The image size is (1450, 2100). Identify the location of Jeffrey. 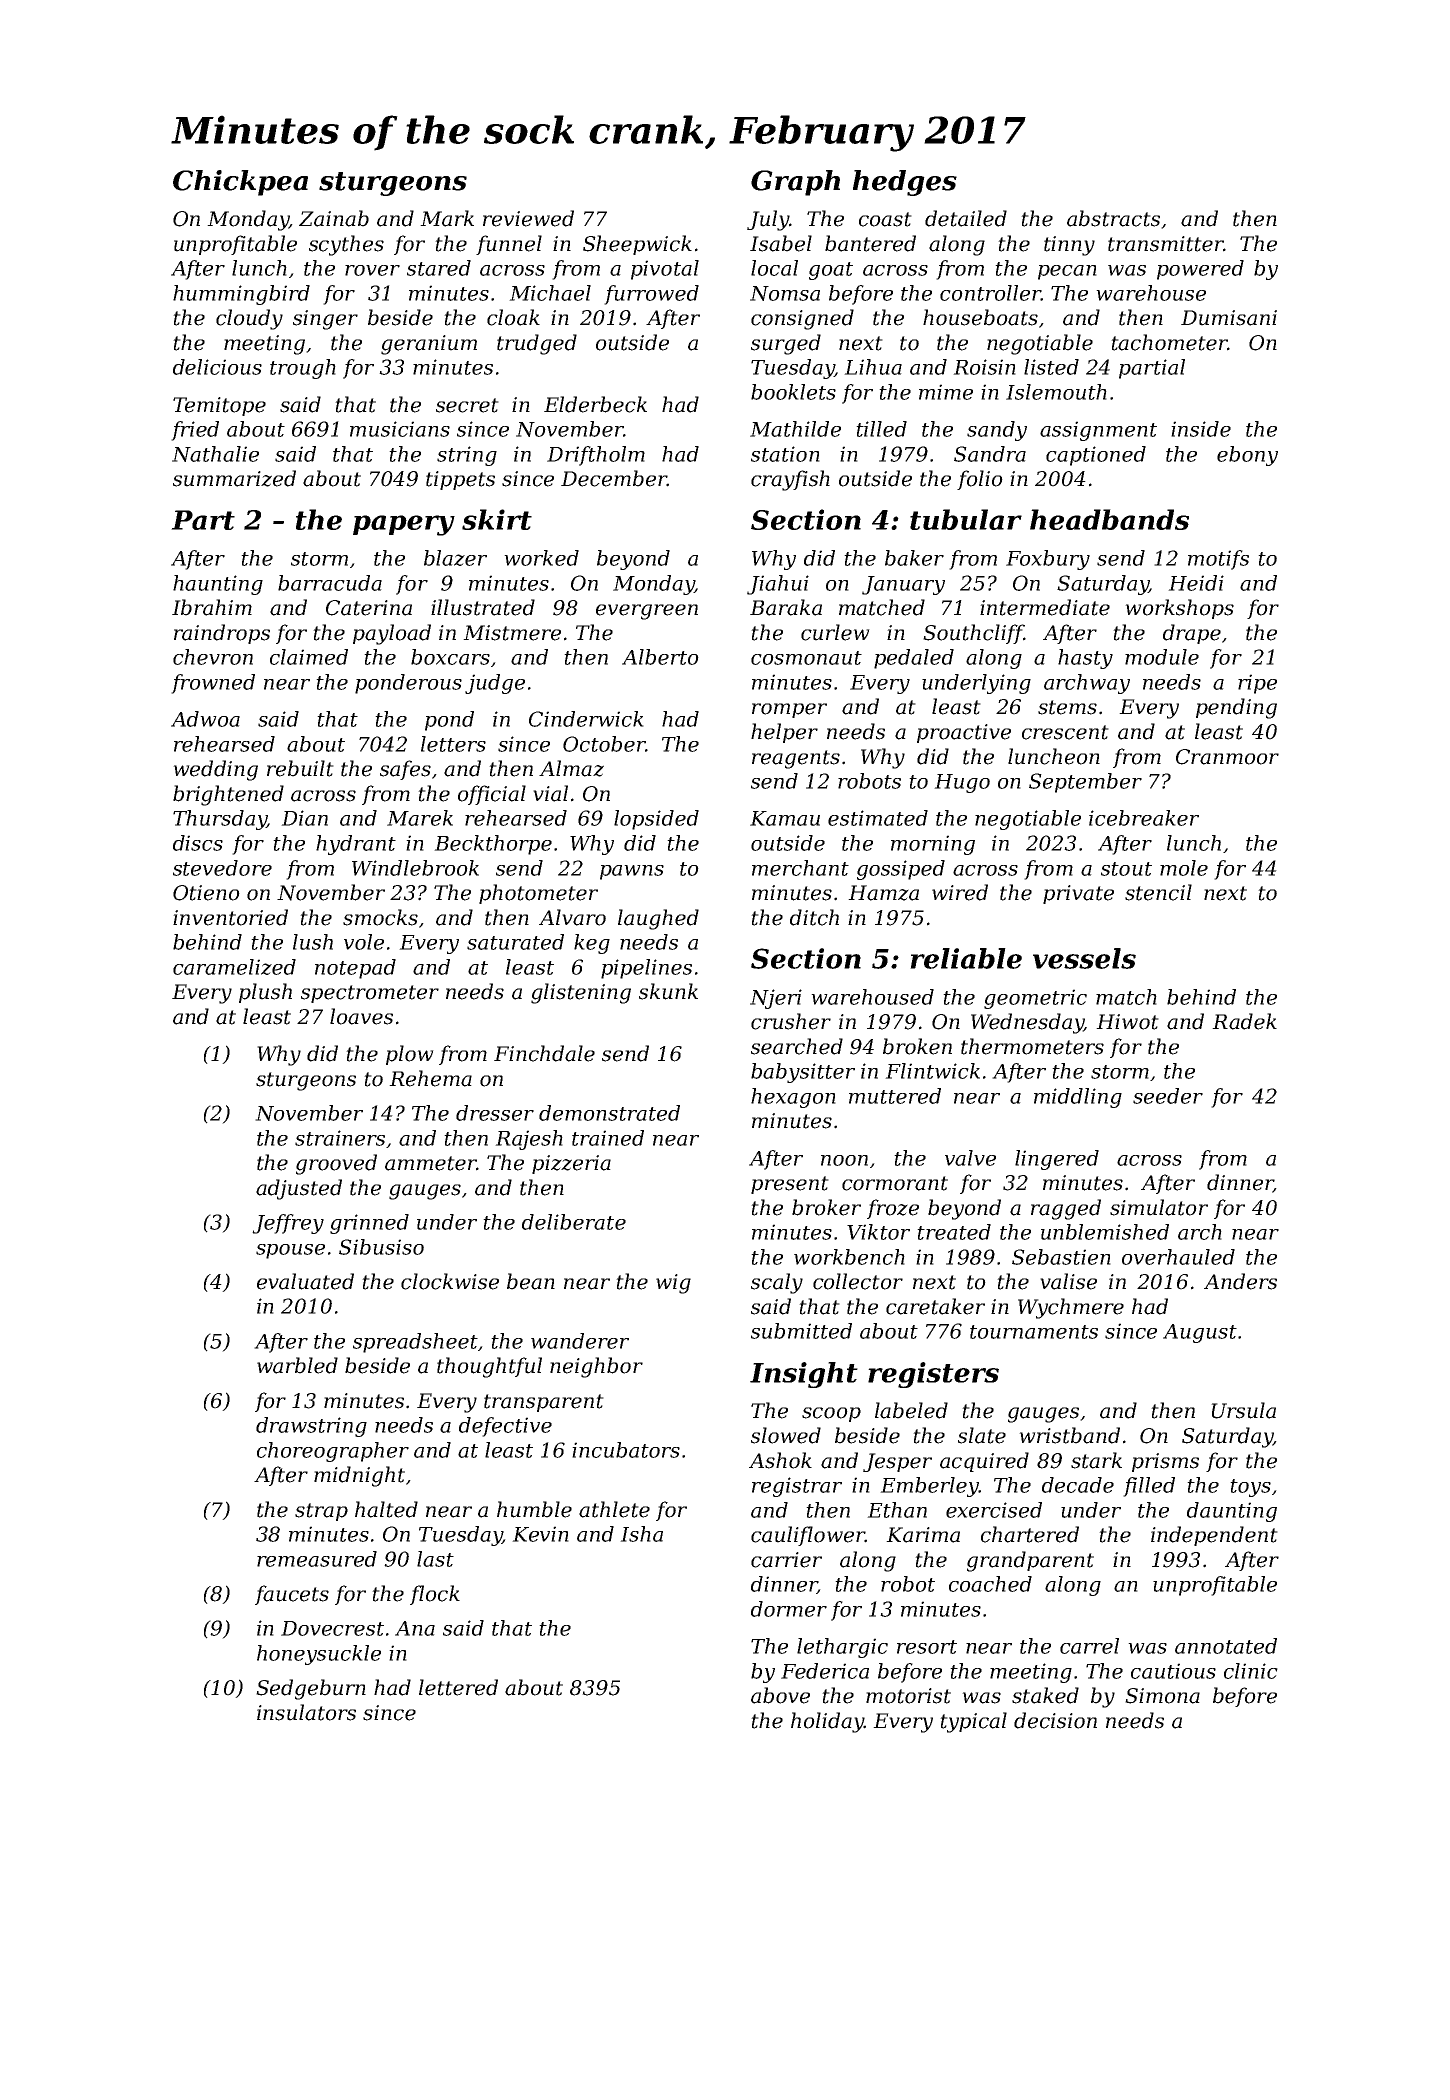
(288, 1224).
